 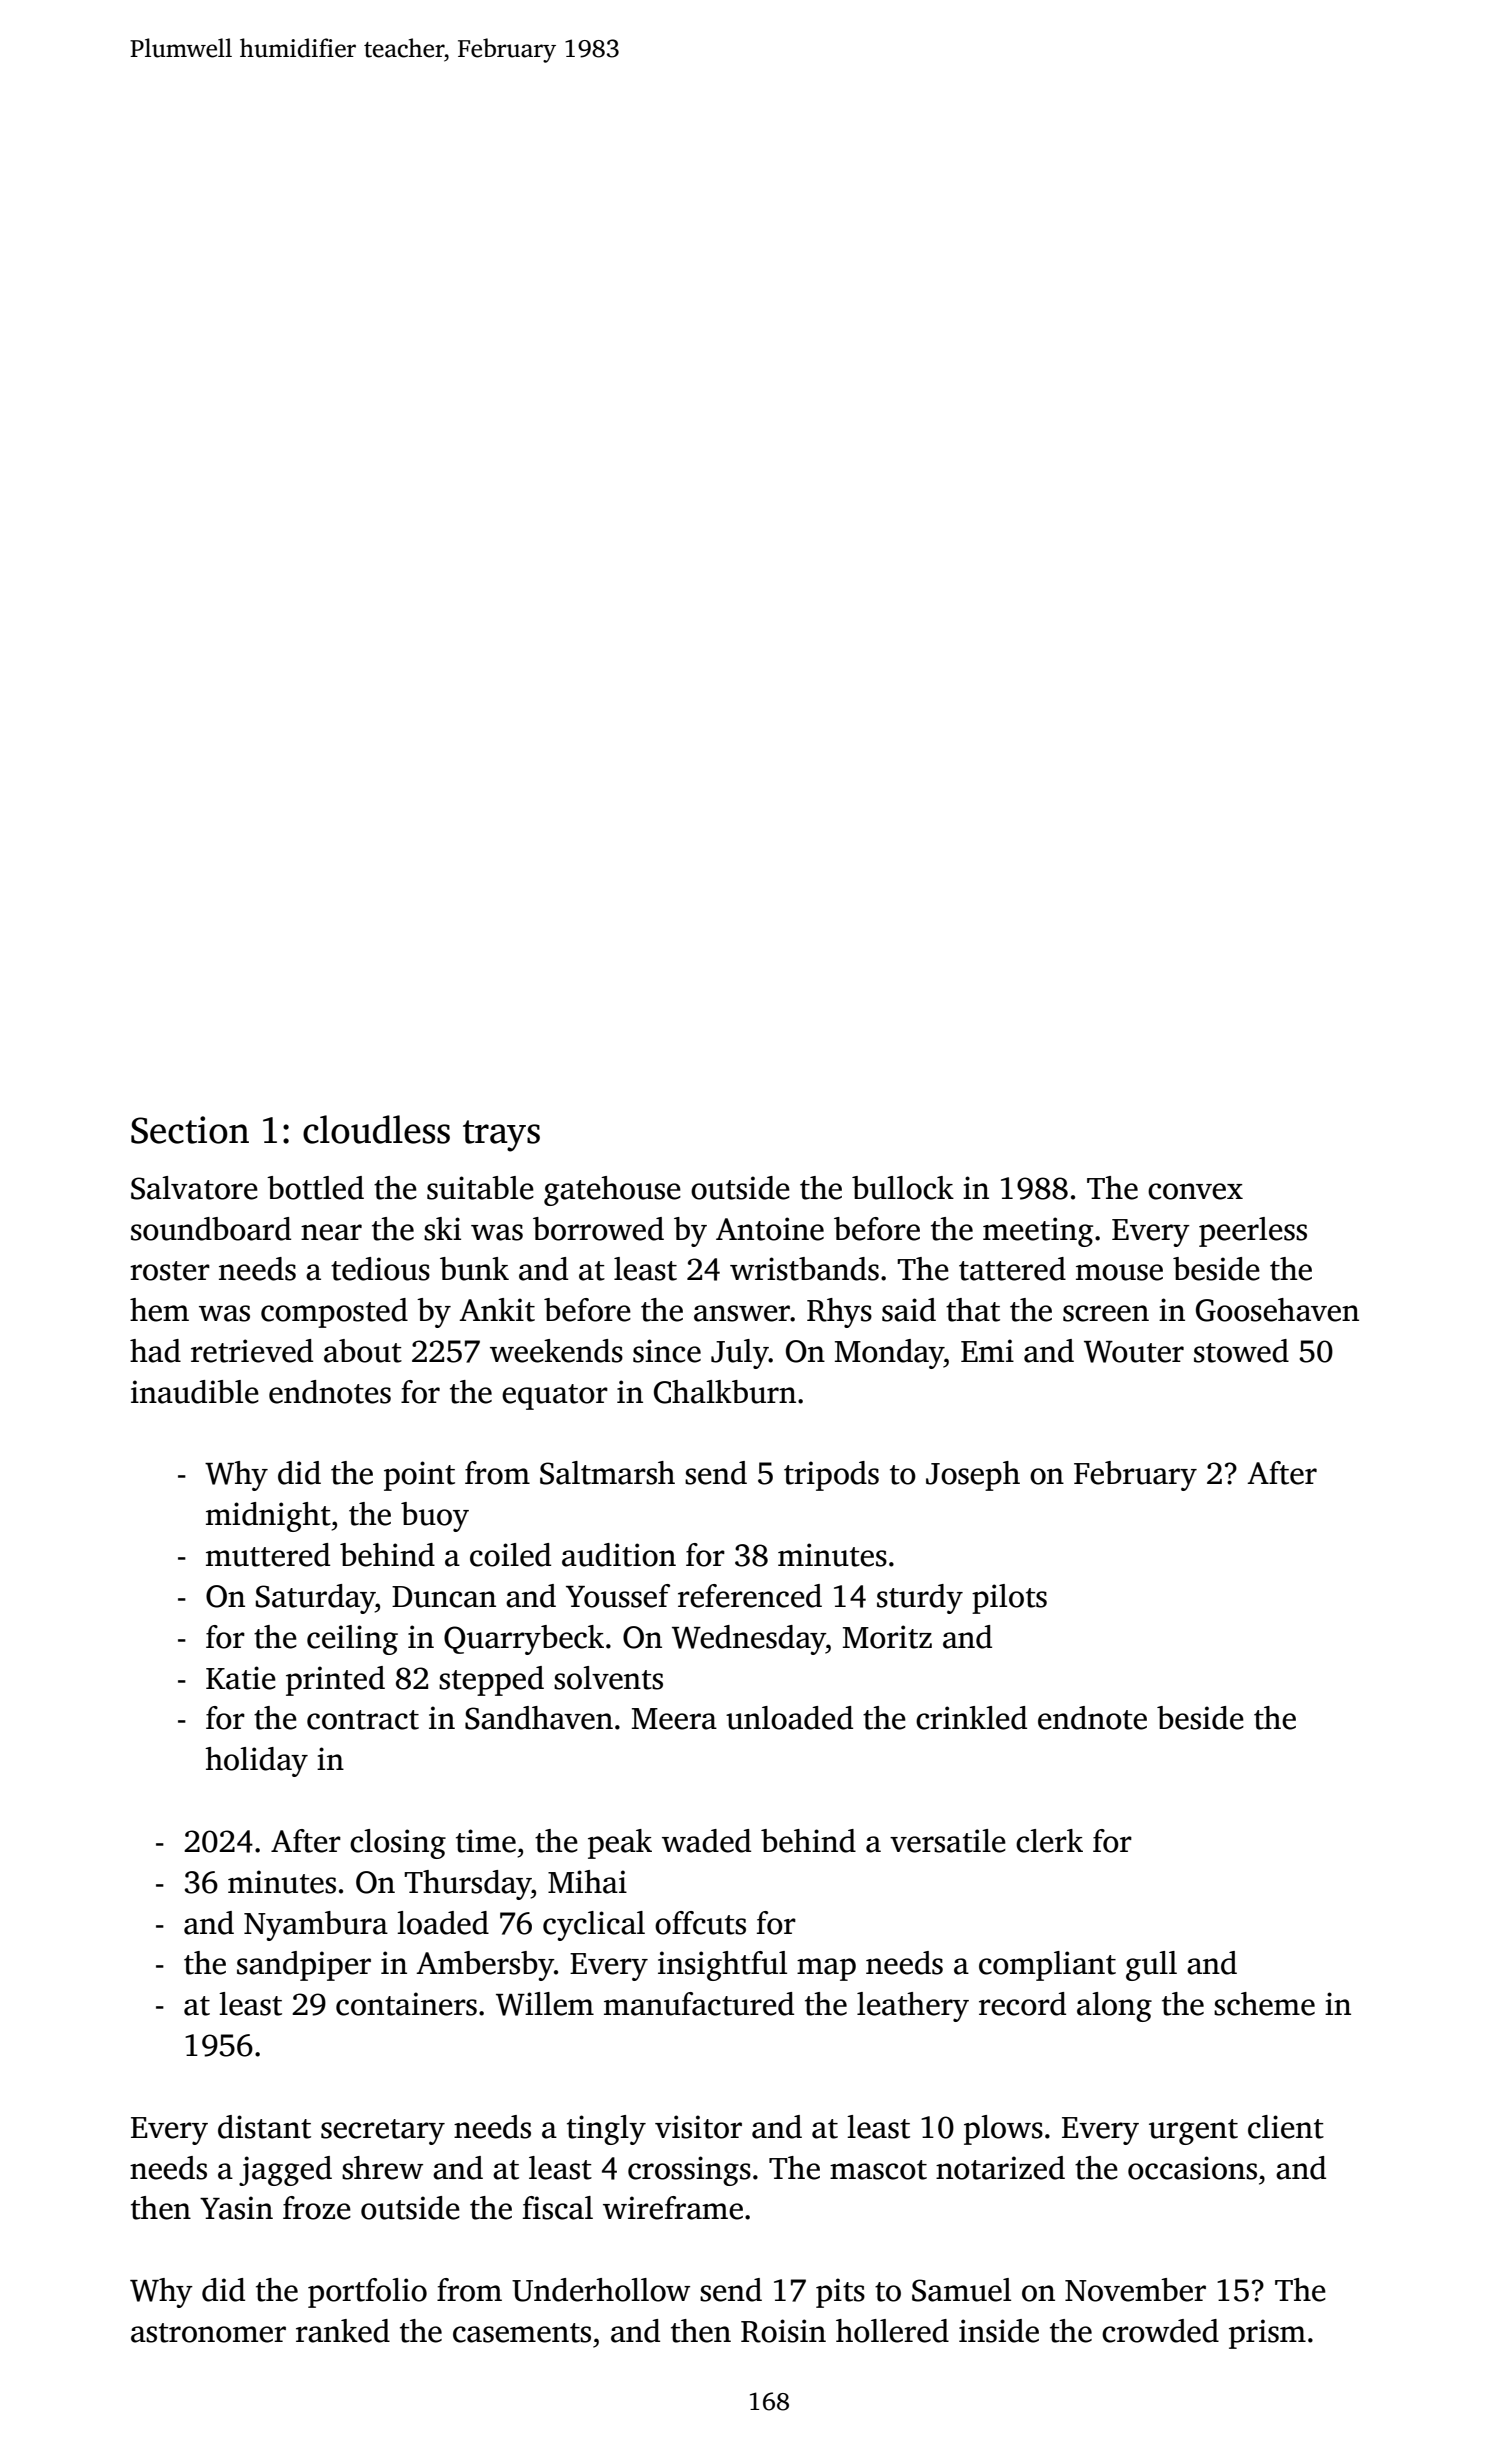 I want to click on bullock, so click(x=903, y=1188).
